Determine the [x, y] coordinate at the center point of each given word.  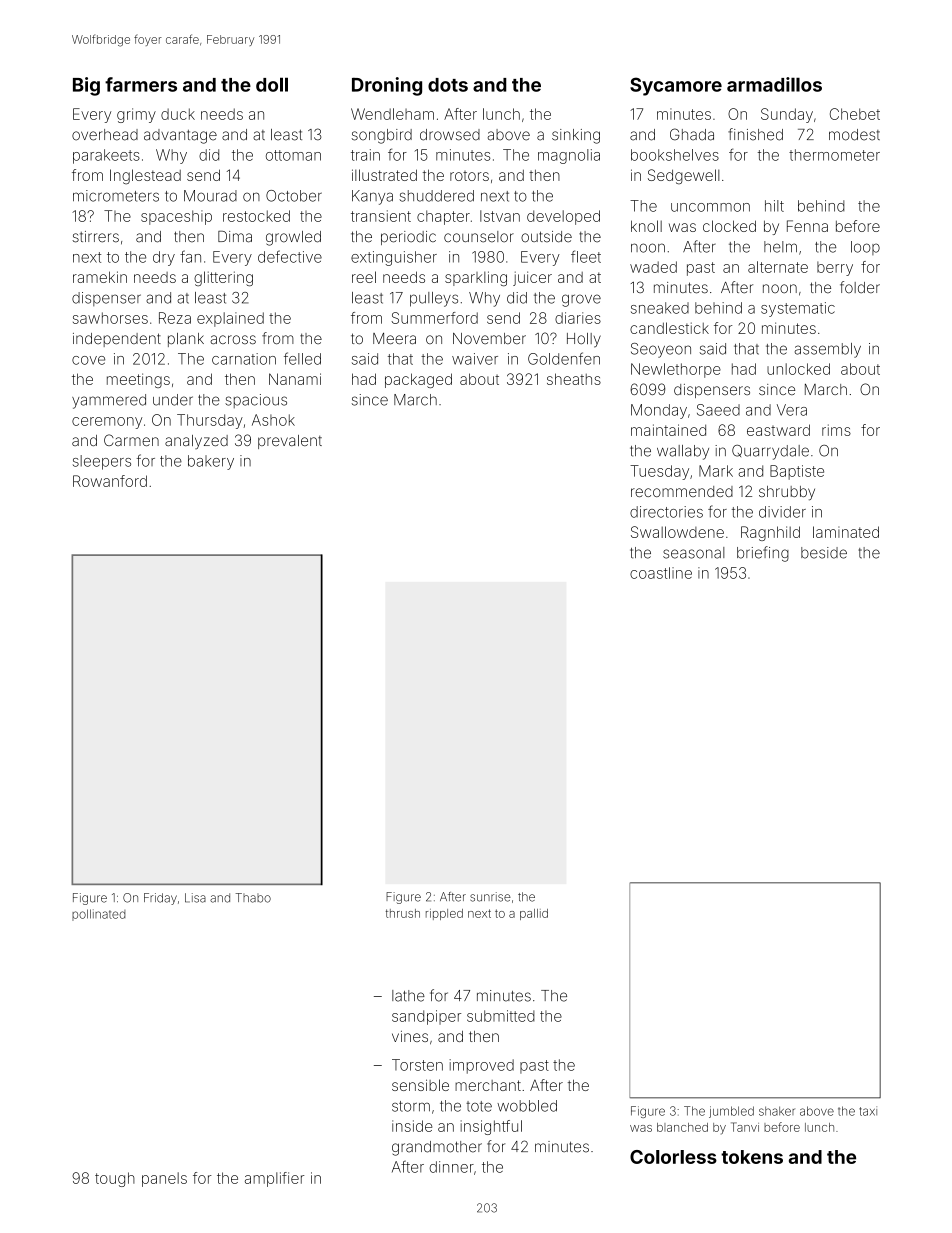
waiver [475, 359]
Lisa [195, 898]
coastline [661, 573]
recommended [682, 491]
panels [164, 1179]
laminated [846, 532]
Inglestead [145, 177]
